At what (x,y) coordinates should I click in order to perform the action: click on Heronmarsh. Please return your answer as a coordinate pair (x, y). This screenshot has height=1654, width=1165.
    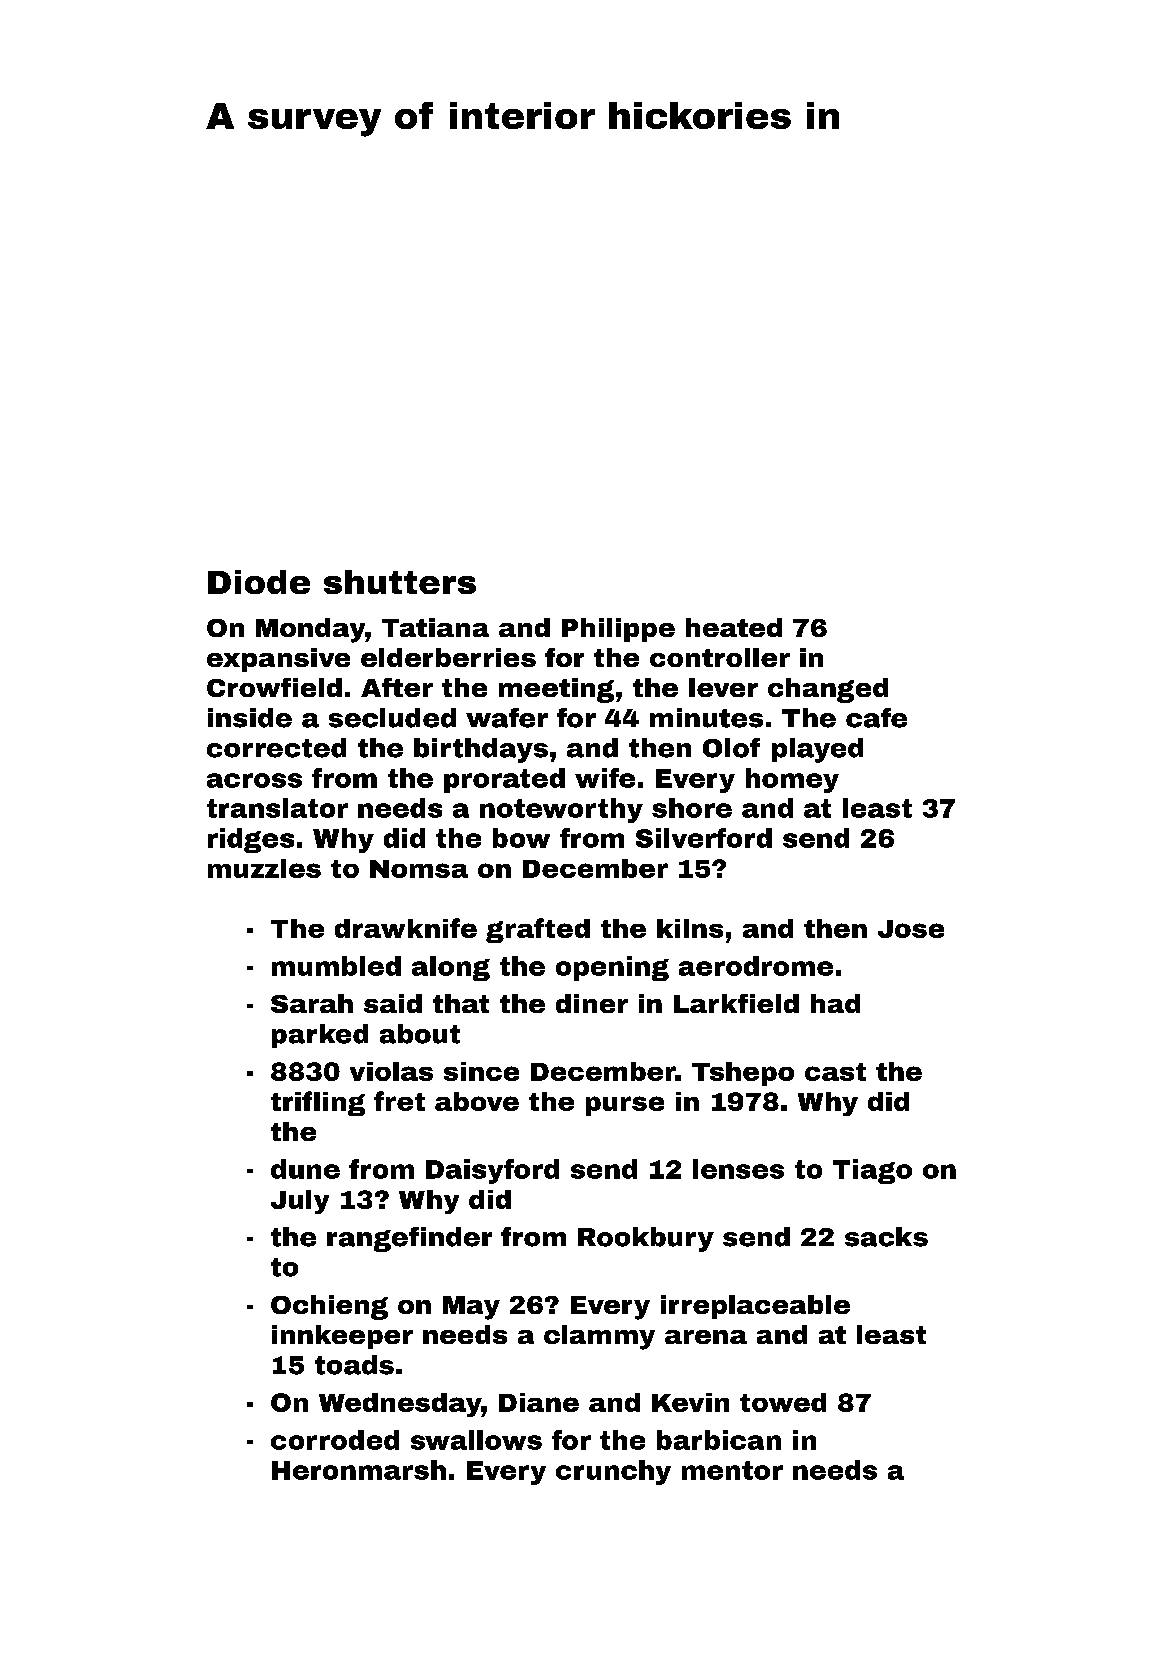
    Looking at the image, I should click on (359, 1470).
